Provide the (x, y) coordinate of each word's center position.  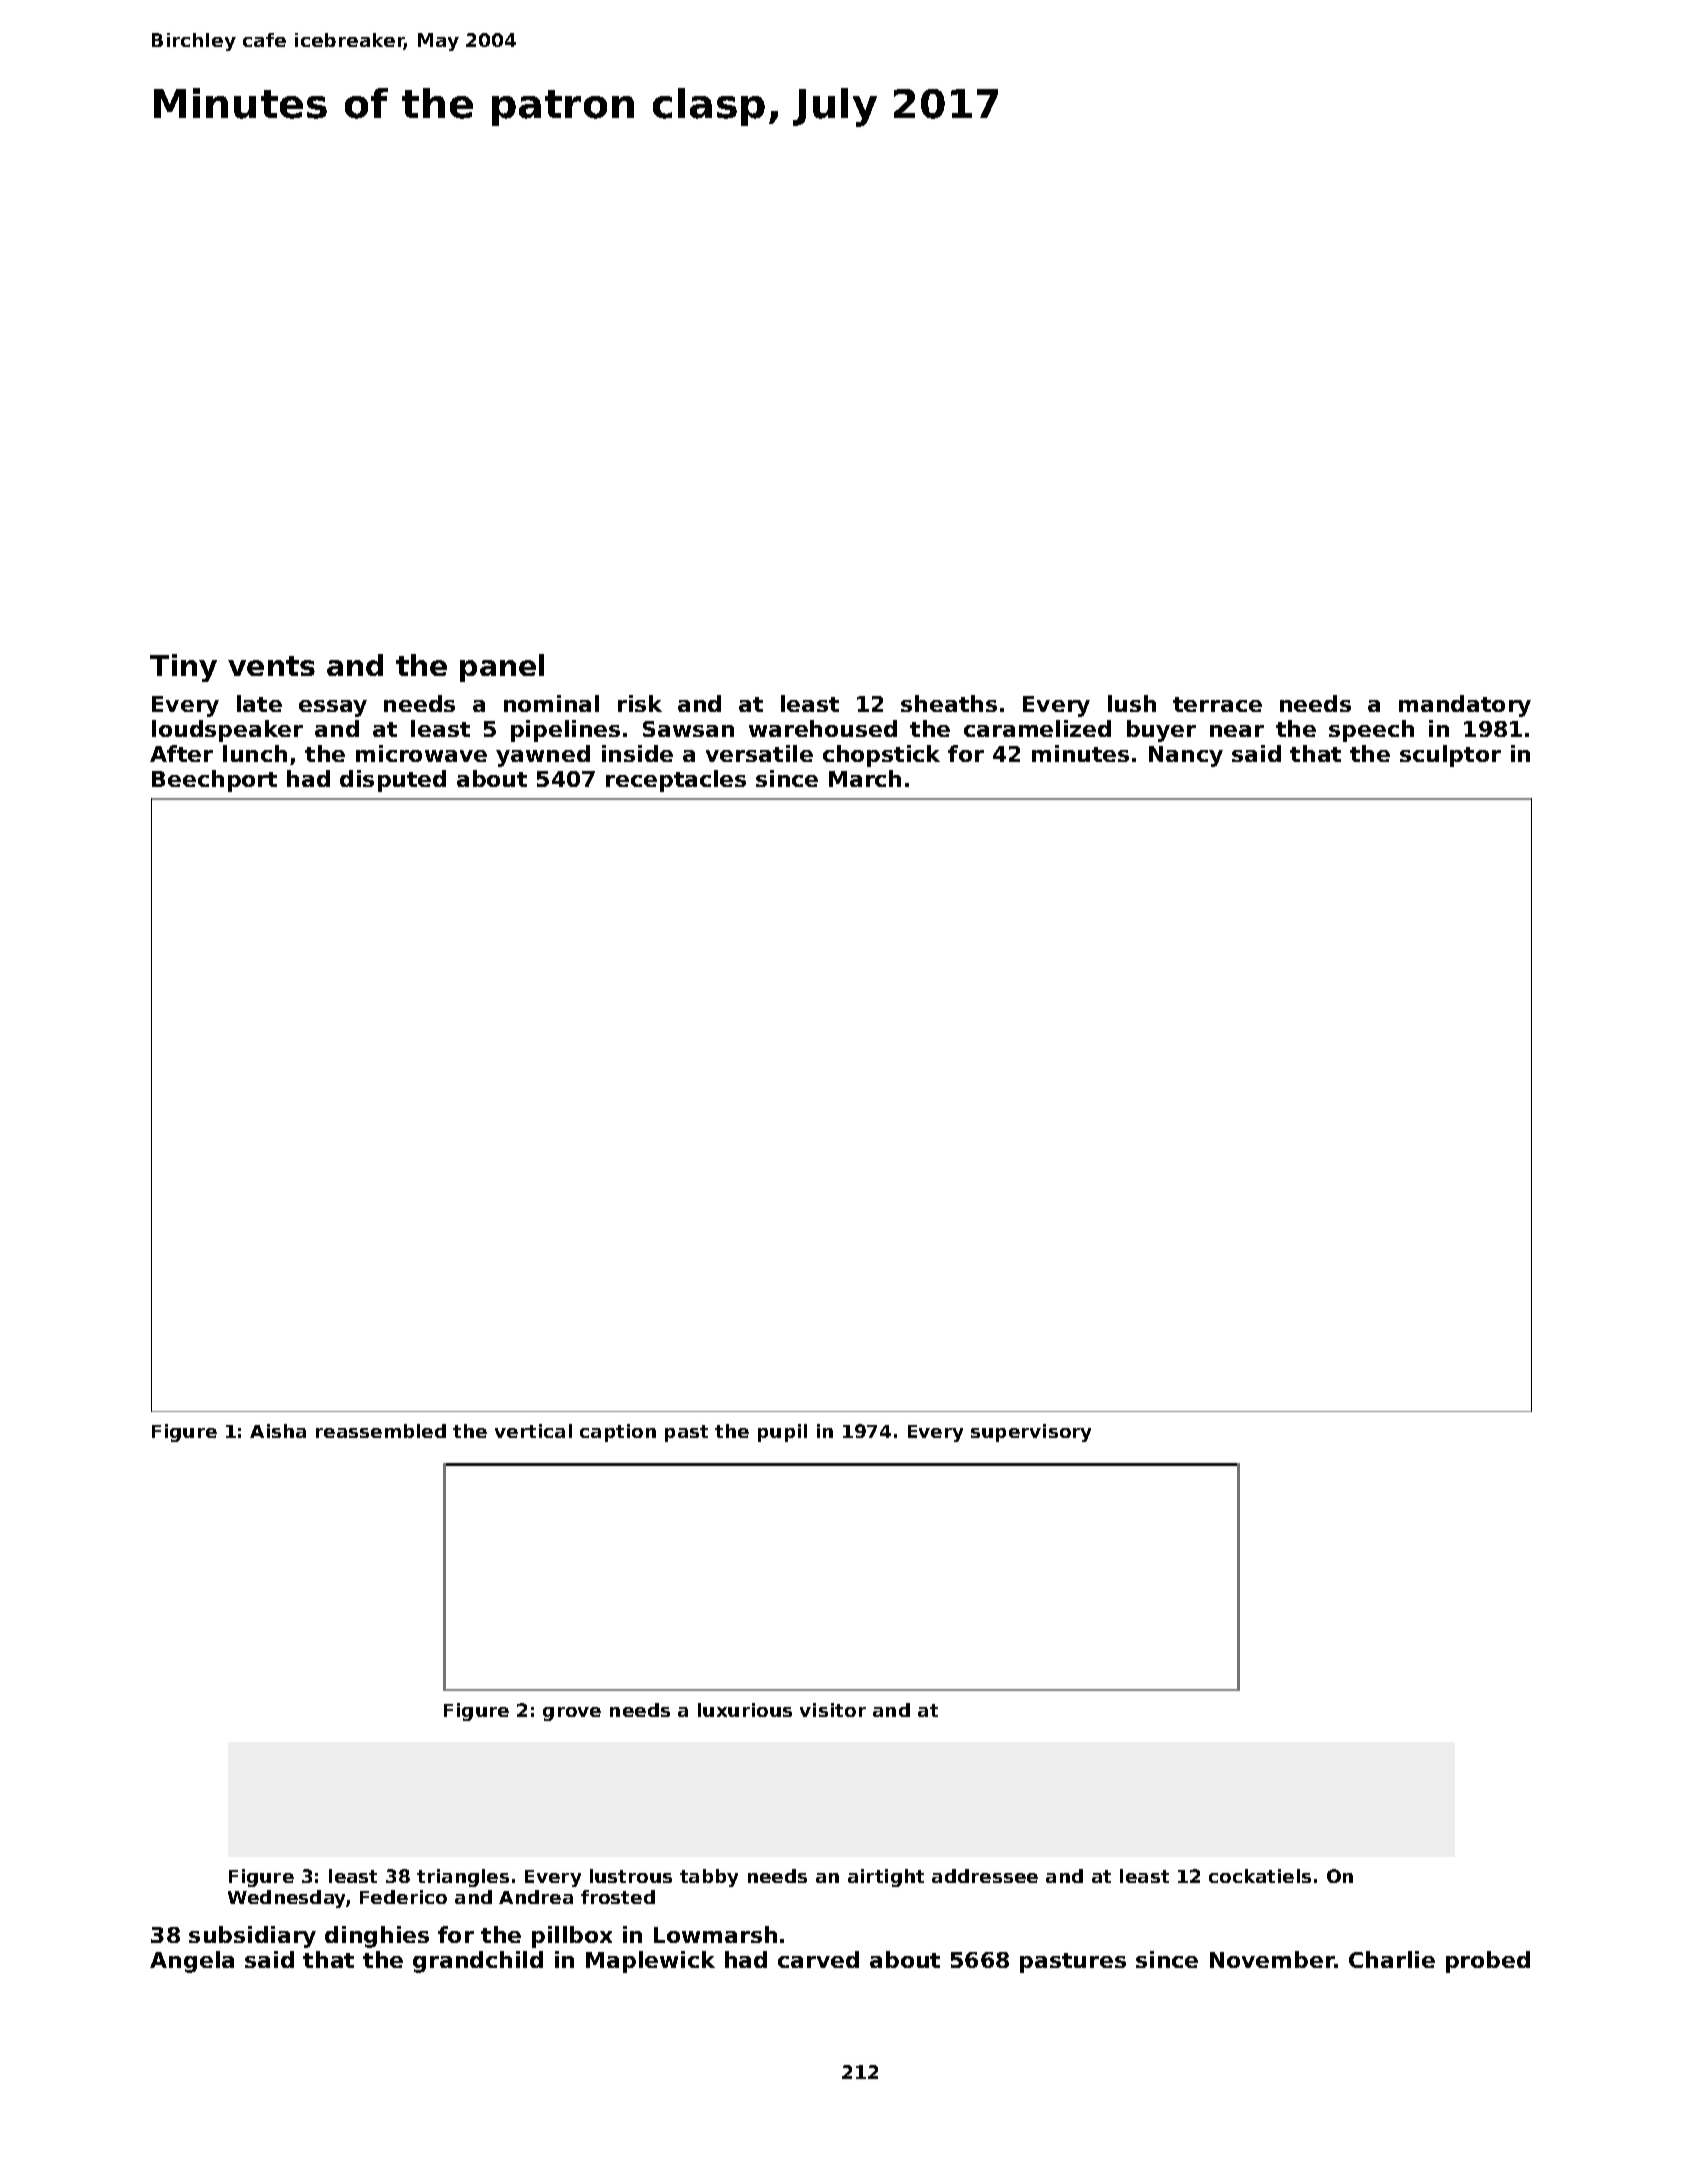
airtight (886, 1878)
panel (502, 668)
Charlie (1392, 1959)
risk (640, 703)
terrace (1217, 704)
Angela (192, 1962)
